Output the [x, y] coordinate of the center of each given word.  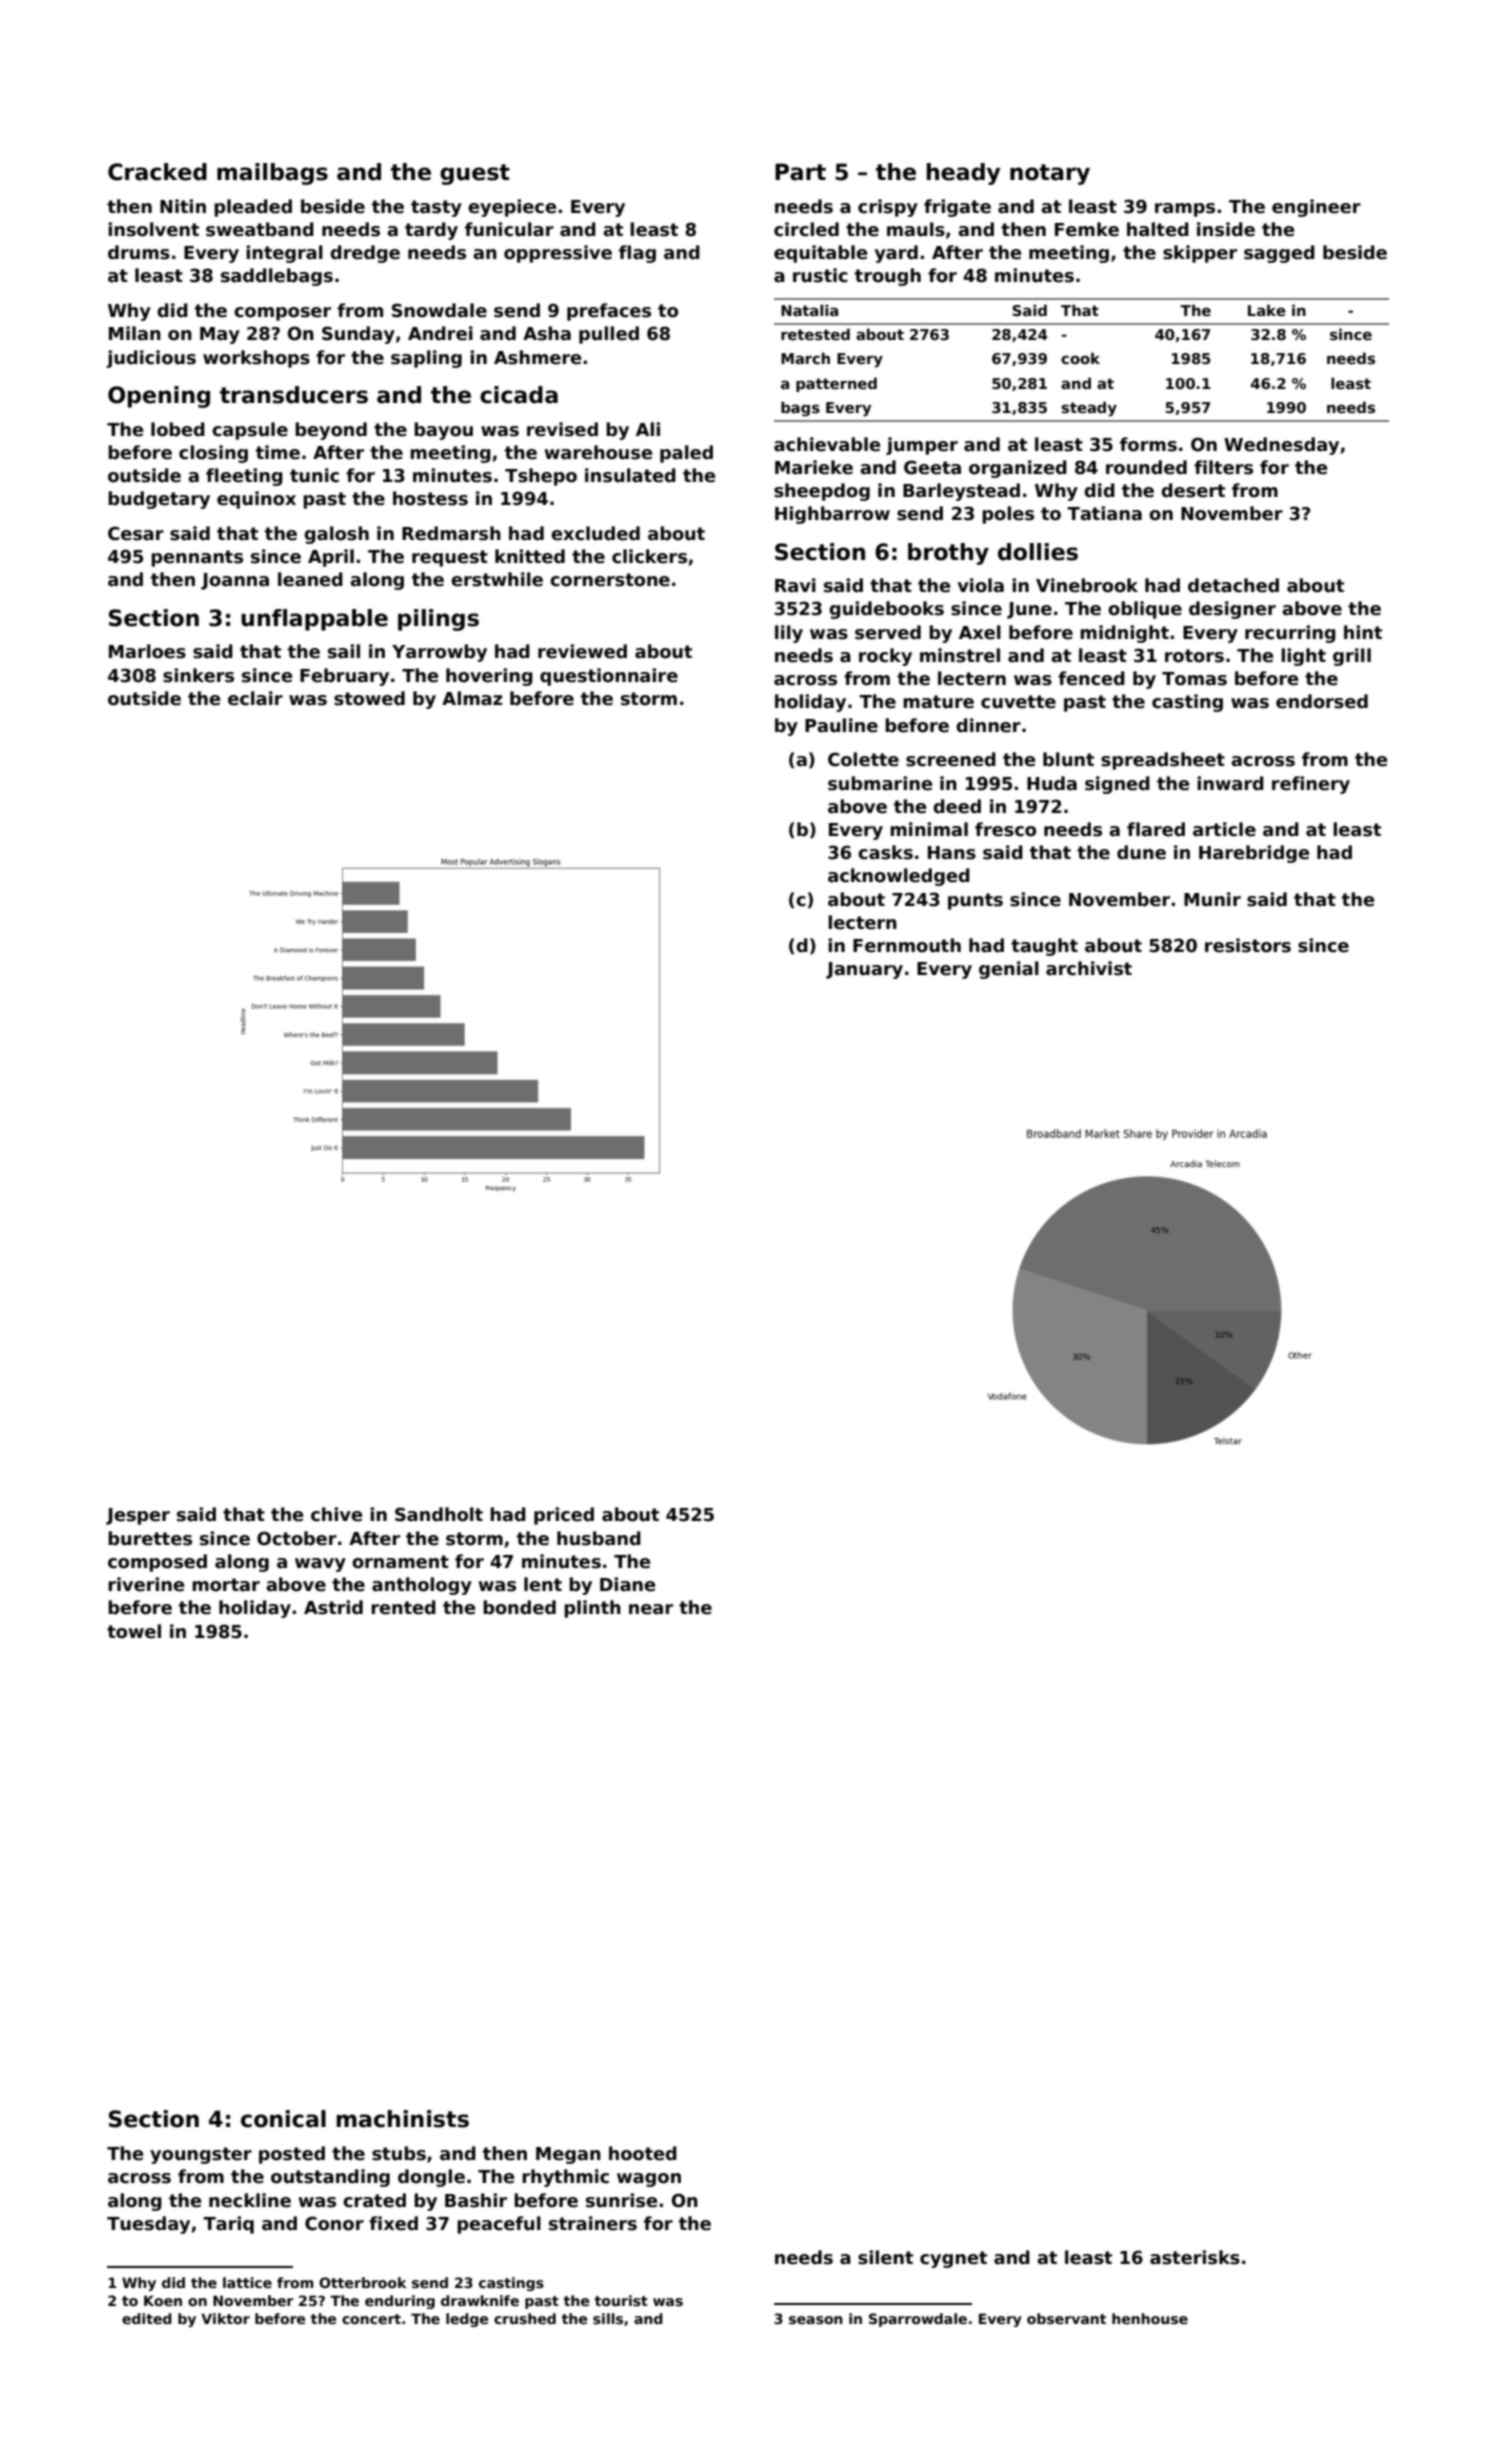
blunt [1068, 759]
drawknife [480, 2300]
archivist [1089, 968]
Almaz [472, 698]
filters [1223, 467]
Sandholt [439, 1514]
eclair [255, 698]
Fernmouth [907, 945]
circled [806, 229]
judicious [151, 359]
